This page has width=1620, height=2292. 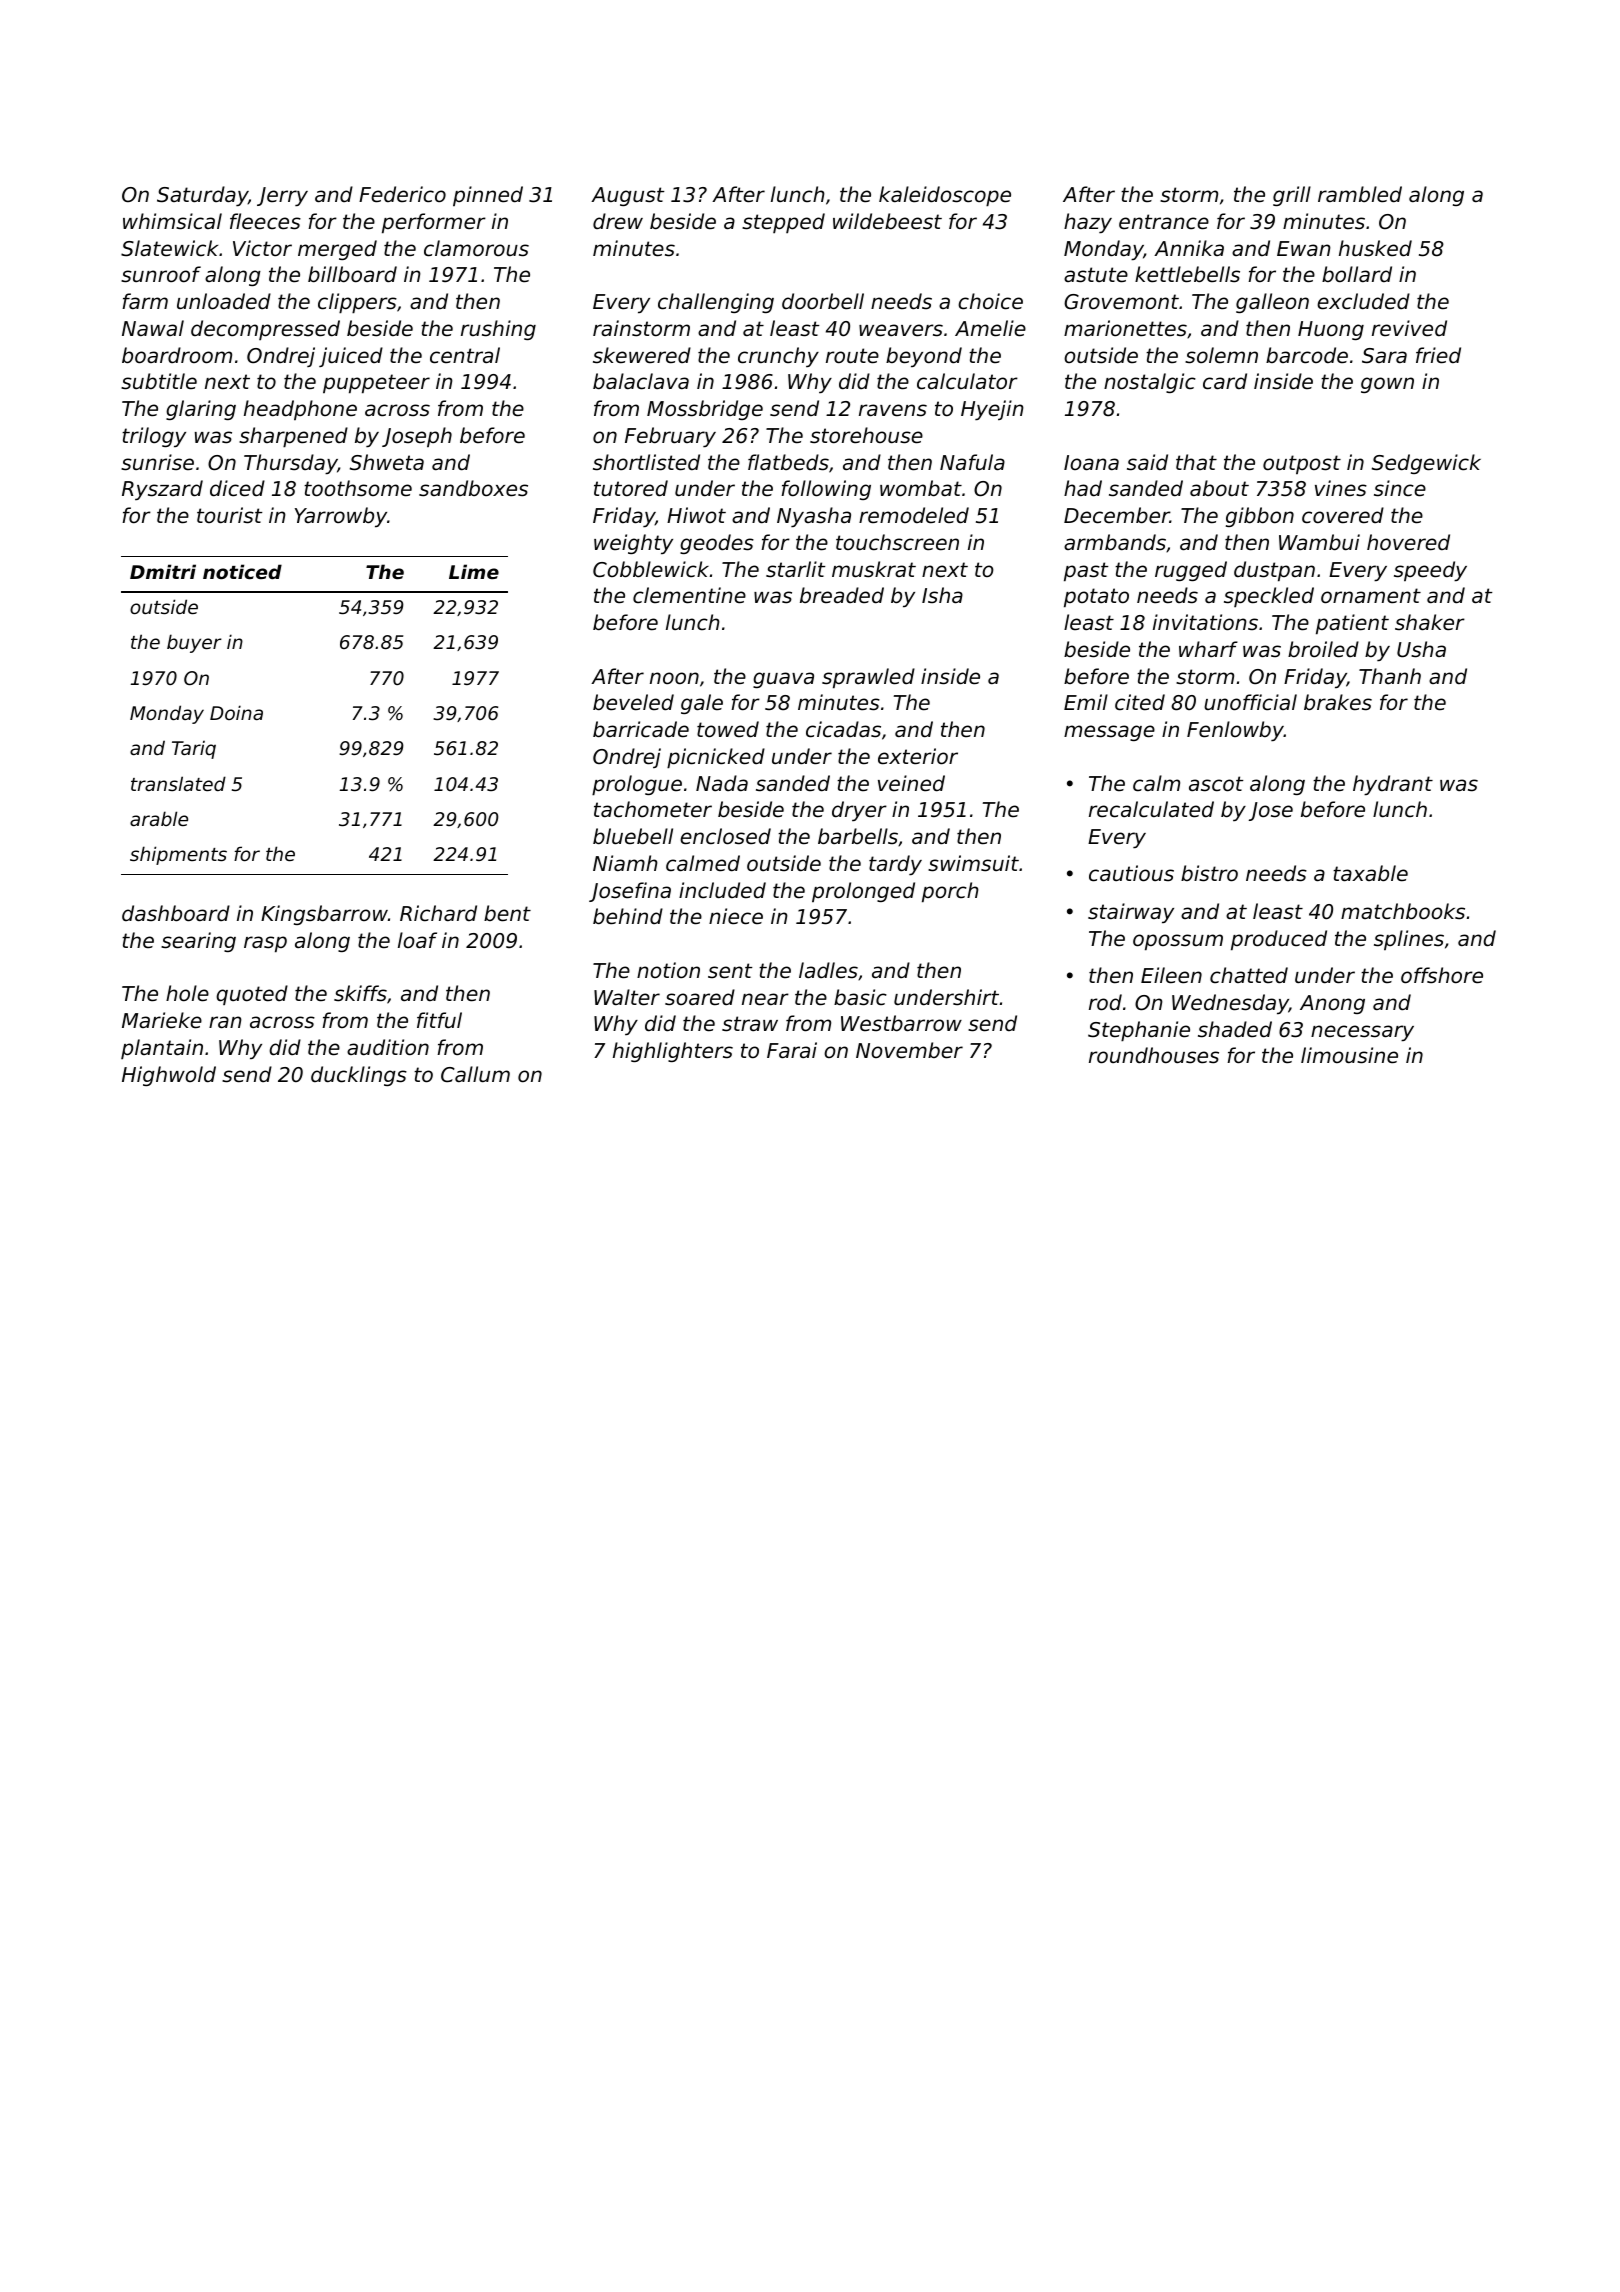 What do you see at coordinates (1131, 873) in the page?
I see `cautious` at bounding box center [1131, 873].
